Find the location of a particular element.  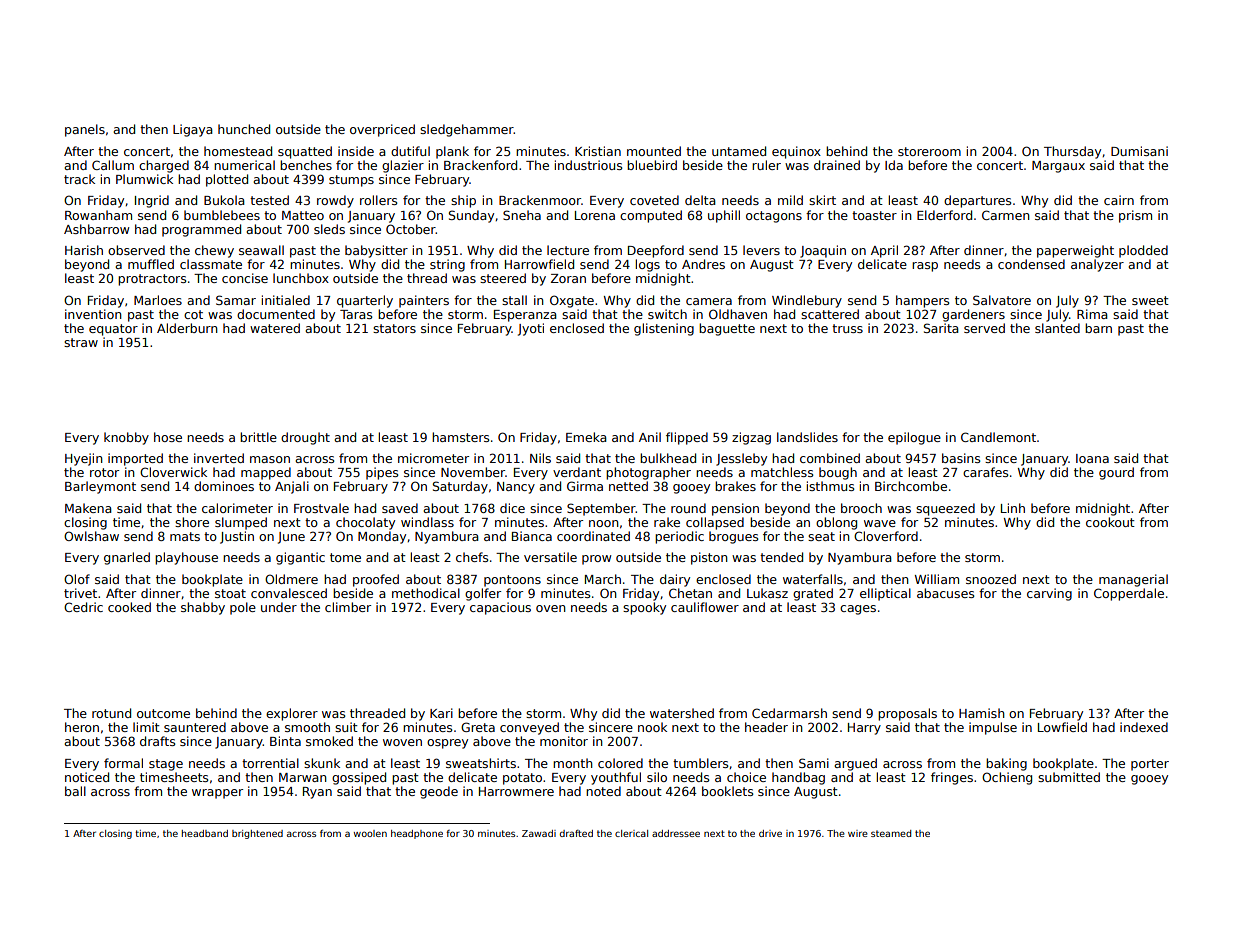

sledgehammer is located at coordinates (467, 130).
